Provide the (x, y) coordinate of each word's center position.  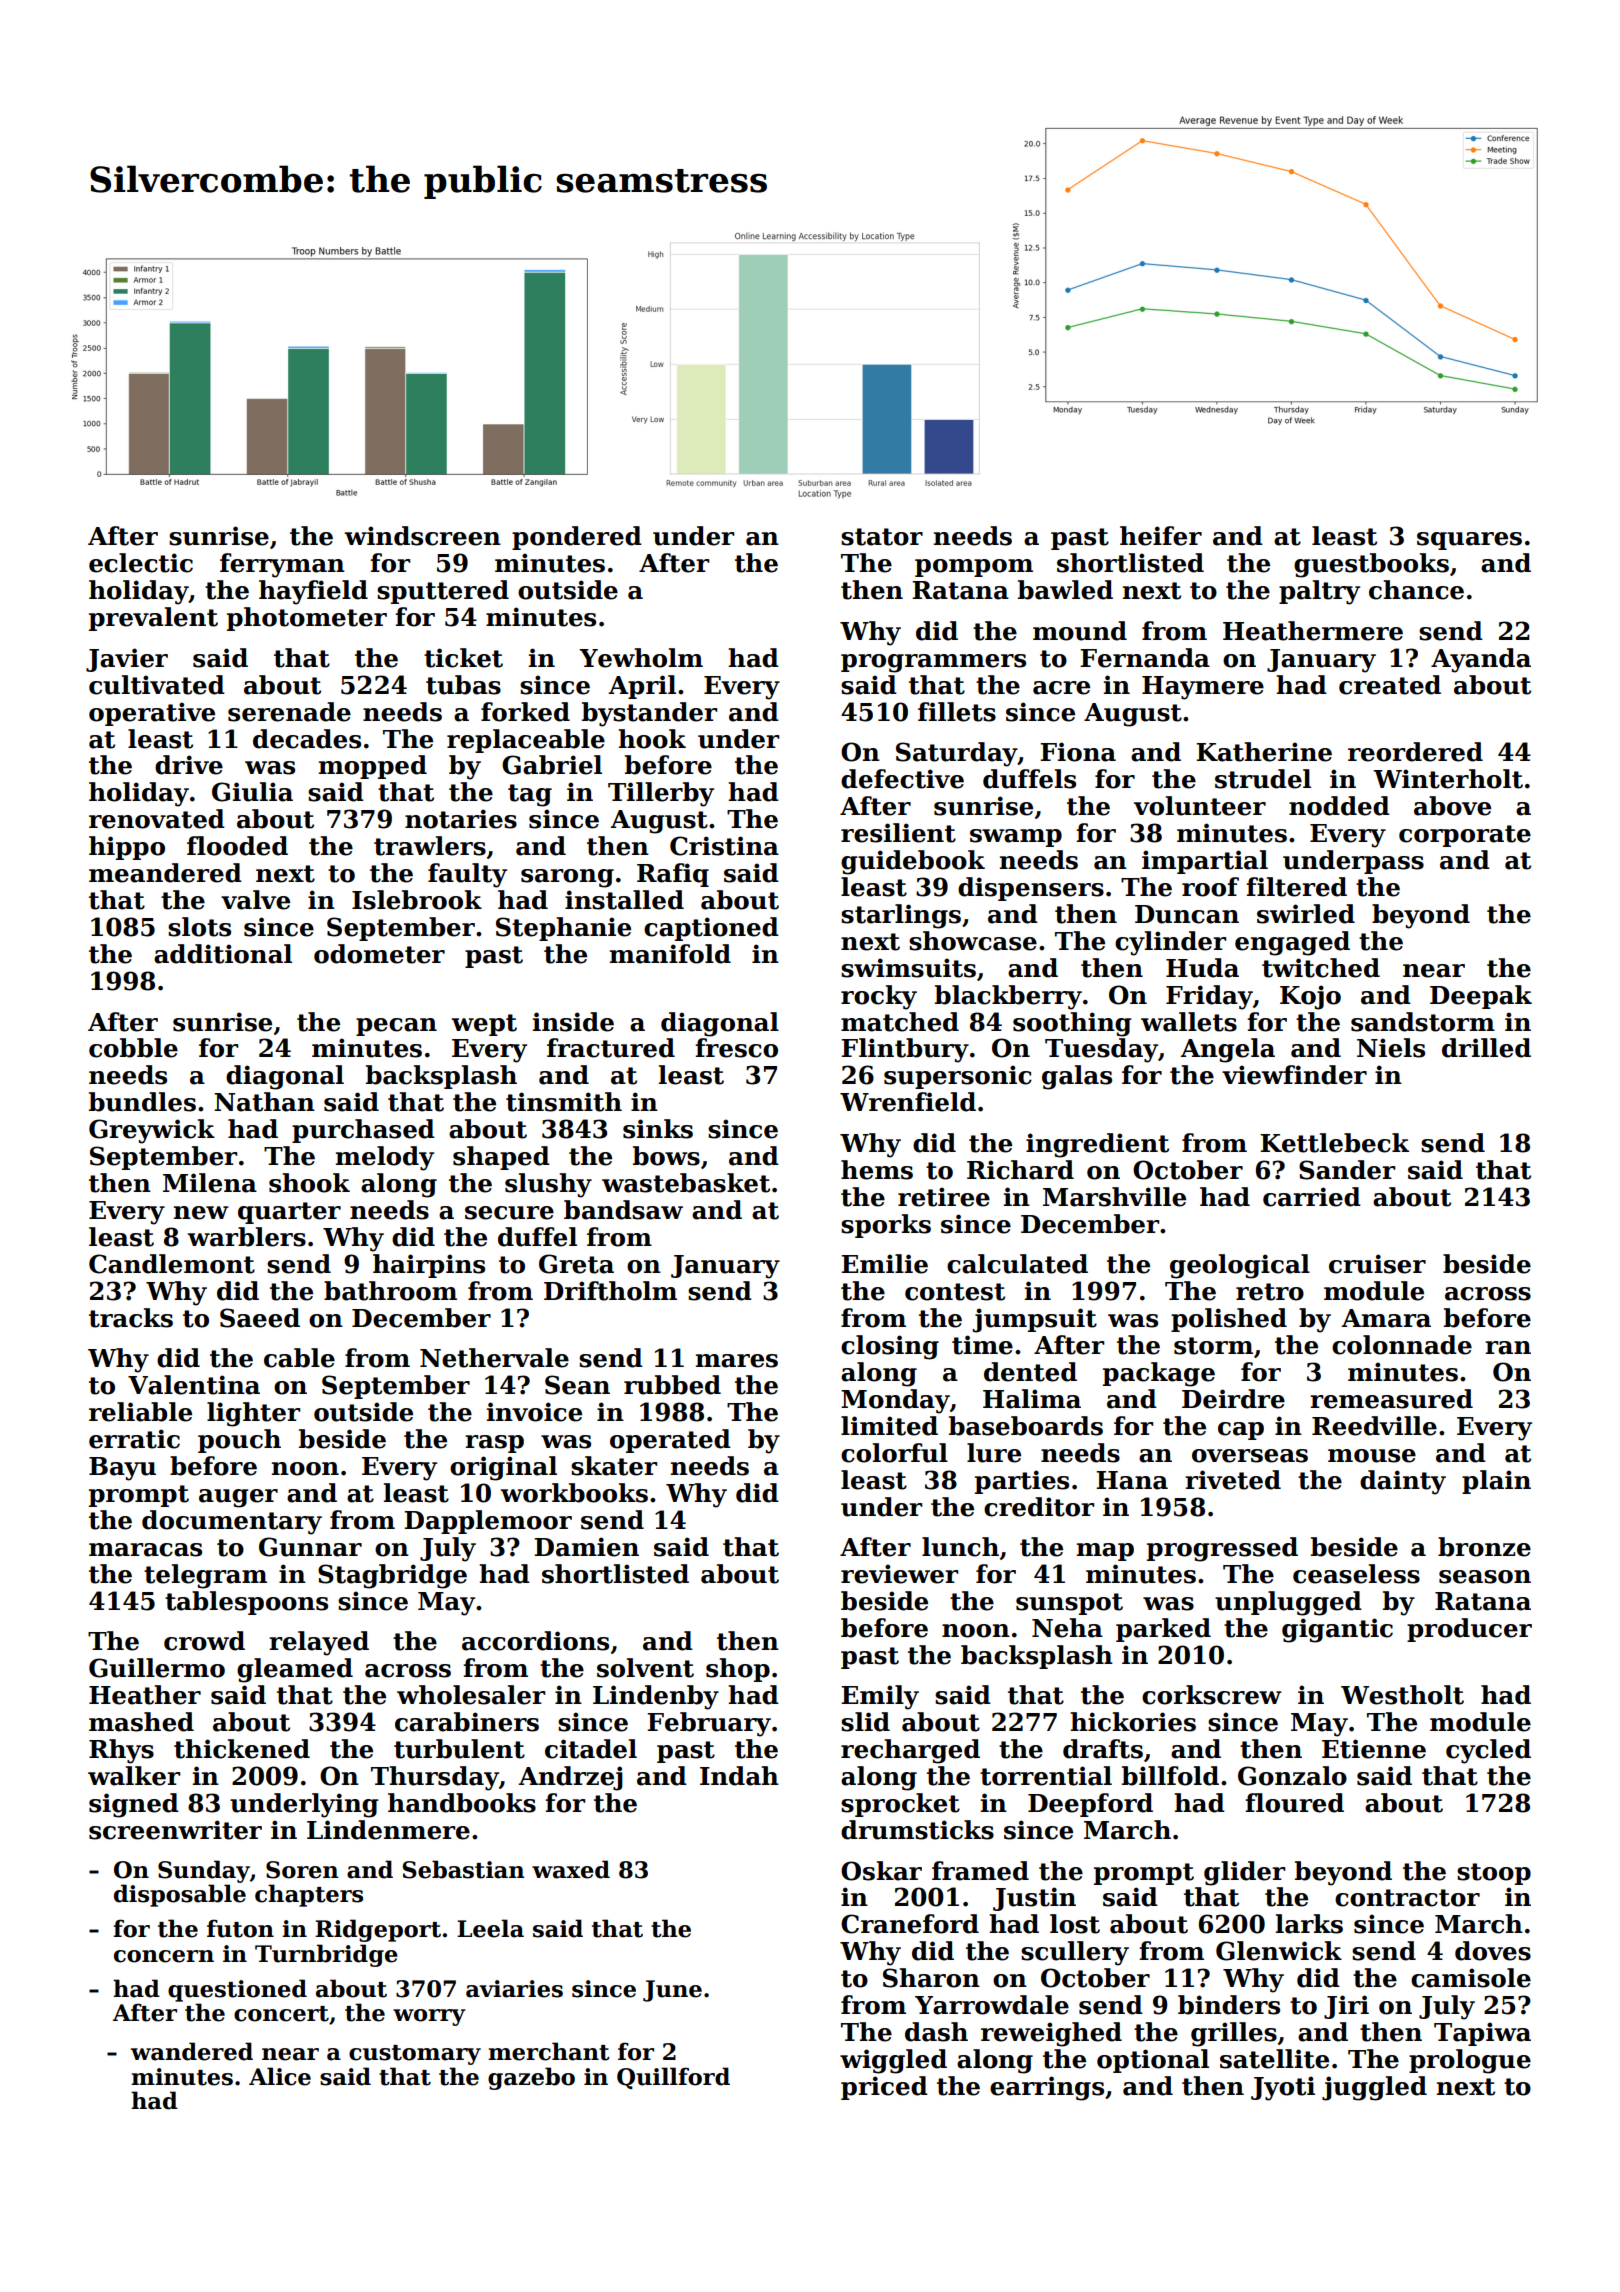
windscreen (422, 536)
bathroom (390, 1291)
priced (884, 2088)
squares (1469, 541)
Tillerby (661, 794)
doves (1493, 1951)
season (1485, 1577)
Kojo (1310, 997)
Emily (880, 1697)
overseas (1250, 1456)
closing (890, 1347)
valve (255, 900)
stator (882, 537)
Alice (280, 2076)
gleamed (295, 1670)
